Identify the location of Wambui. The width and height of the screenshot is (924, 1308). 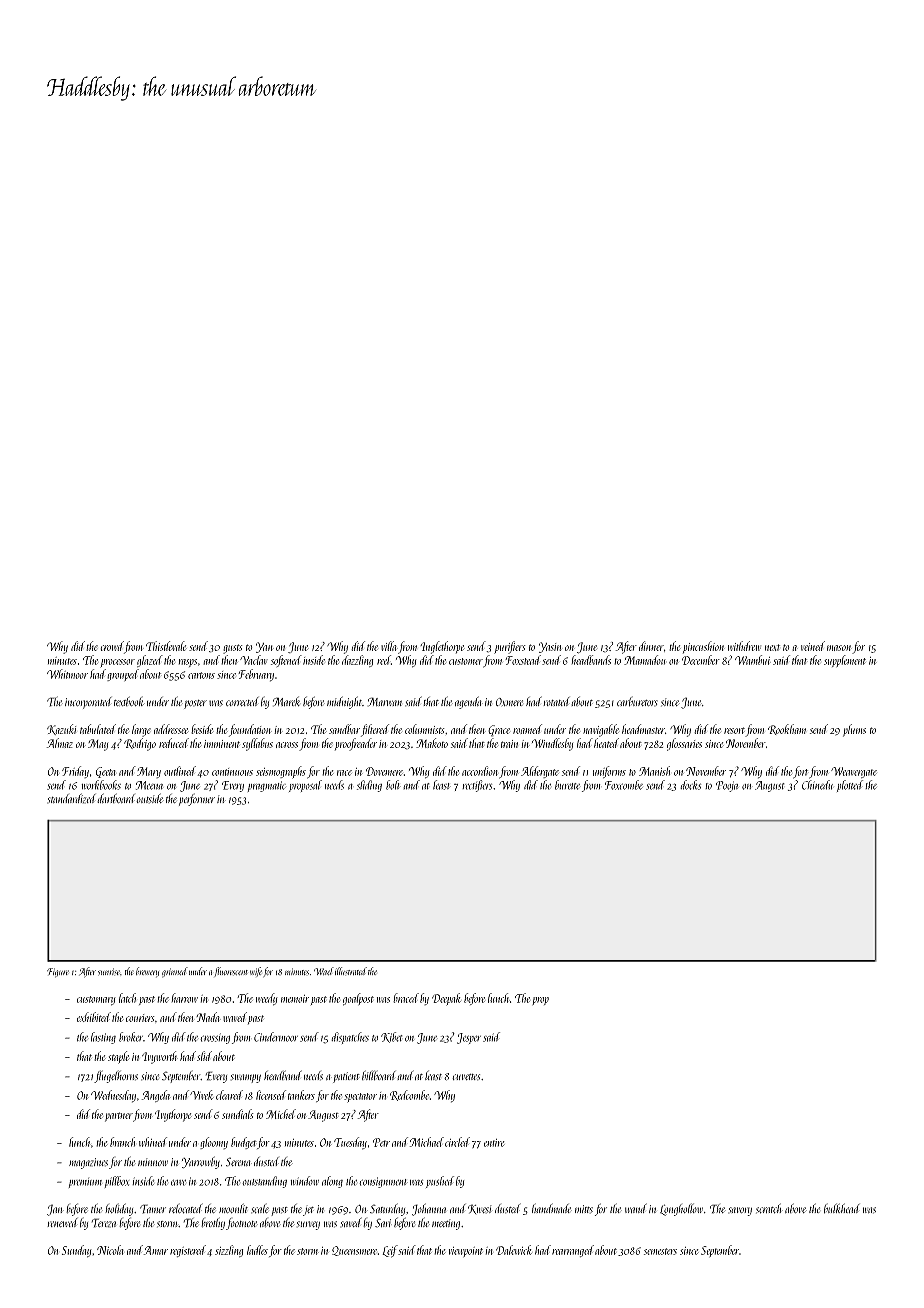
(753, 660).
